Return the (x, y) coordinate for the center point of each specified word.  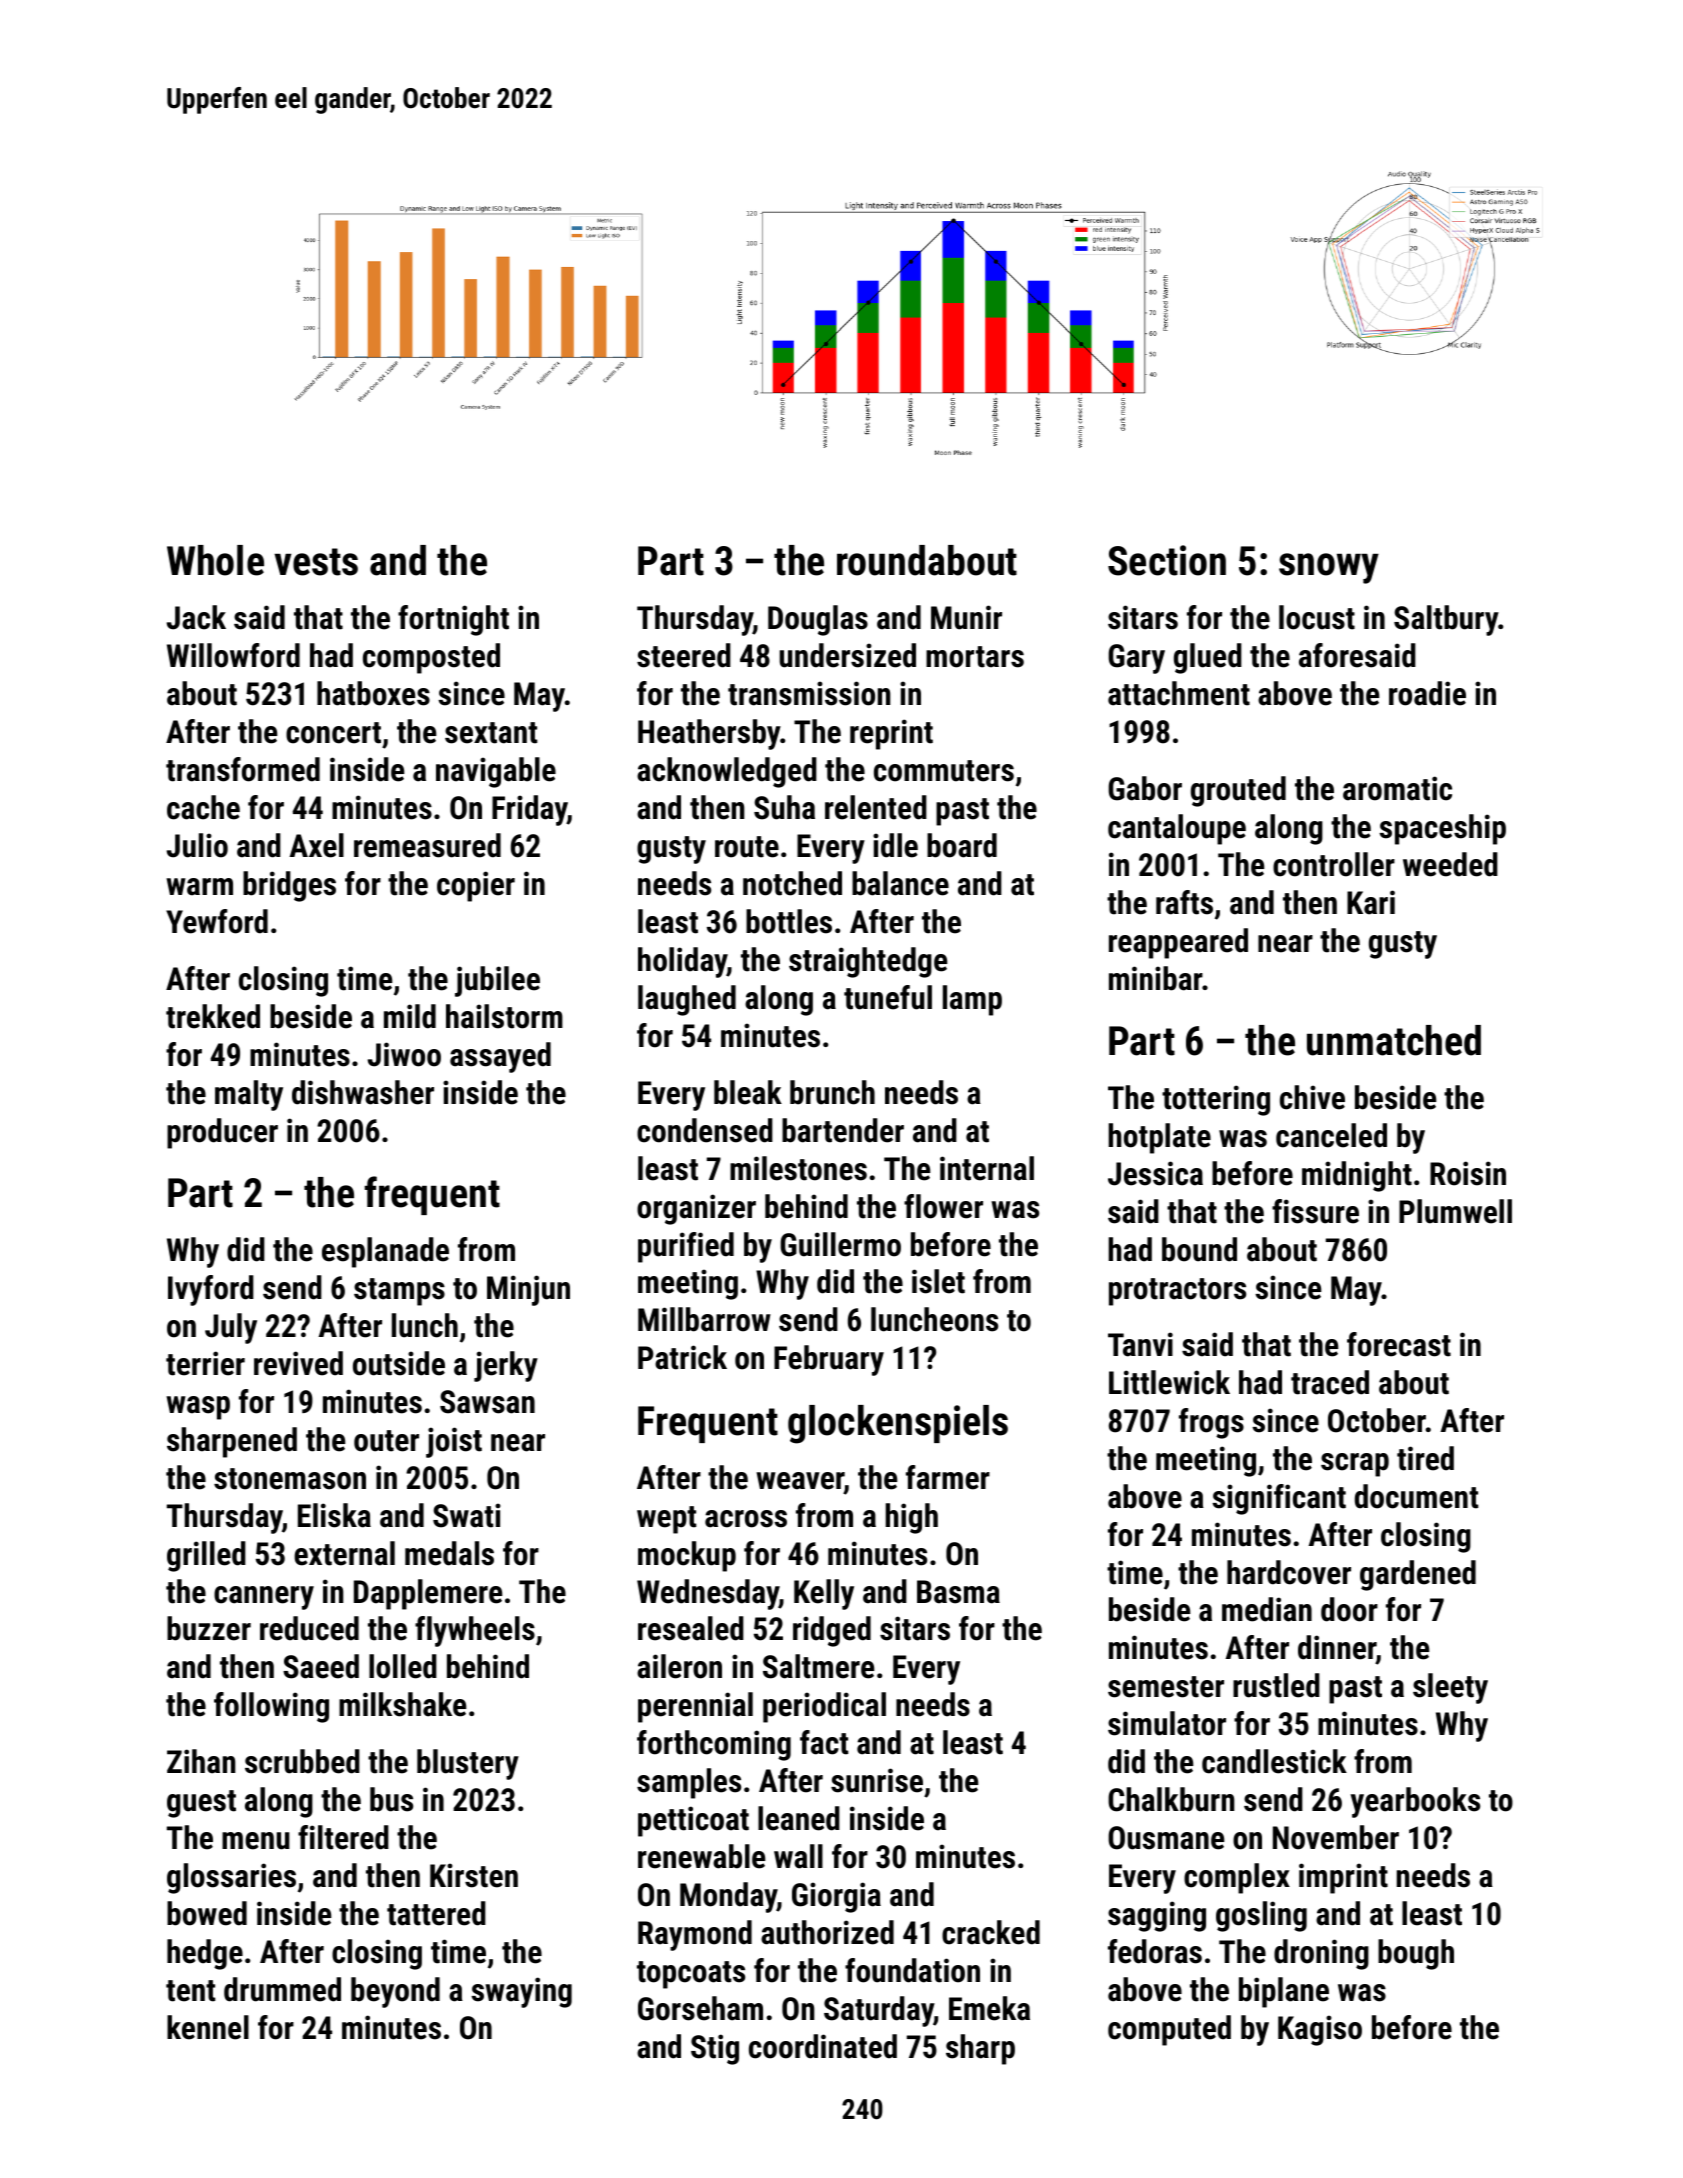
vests (316, 562)
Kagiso (1320, 2030)
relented (876, 807)
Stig (715, 2049)
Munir (966, 617)
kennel (208, 2027)
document (1416, 1496)
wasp (198, 1408)
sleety (1450, 1688)
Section (1167, 560)
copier (476, 886)
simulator (1167, 1723)
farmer (948, 1477)
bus (391, 1799)
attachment (1179, 693)
